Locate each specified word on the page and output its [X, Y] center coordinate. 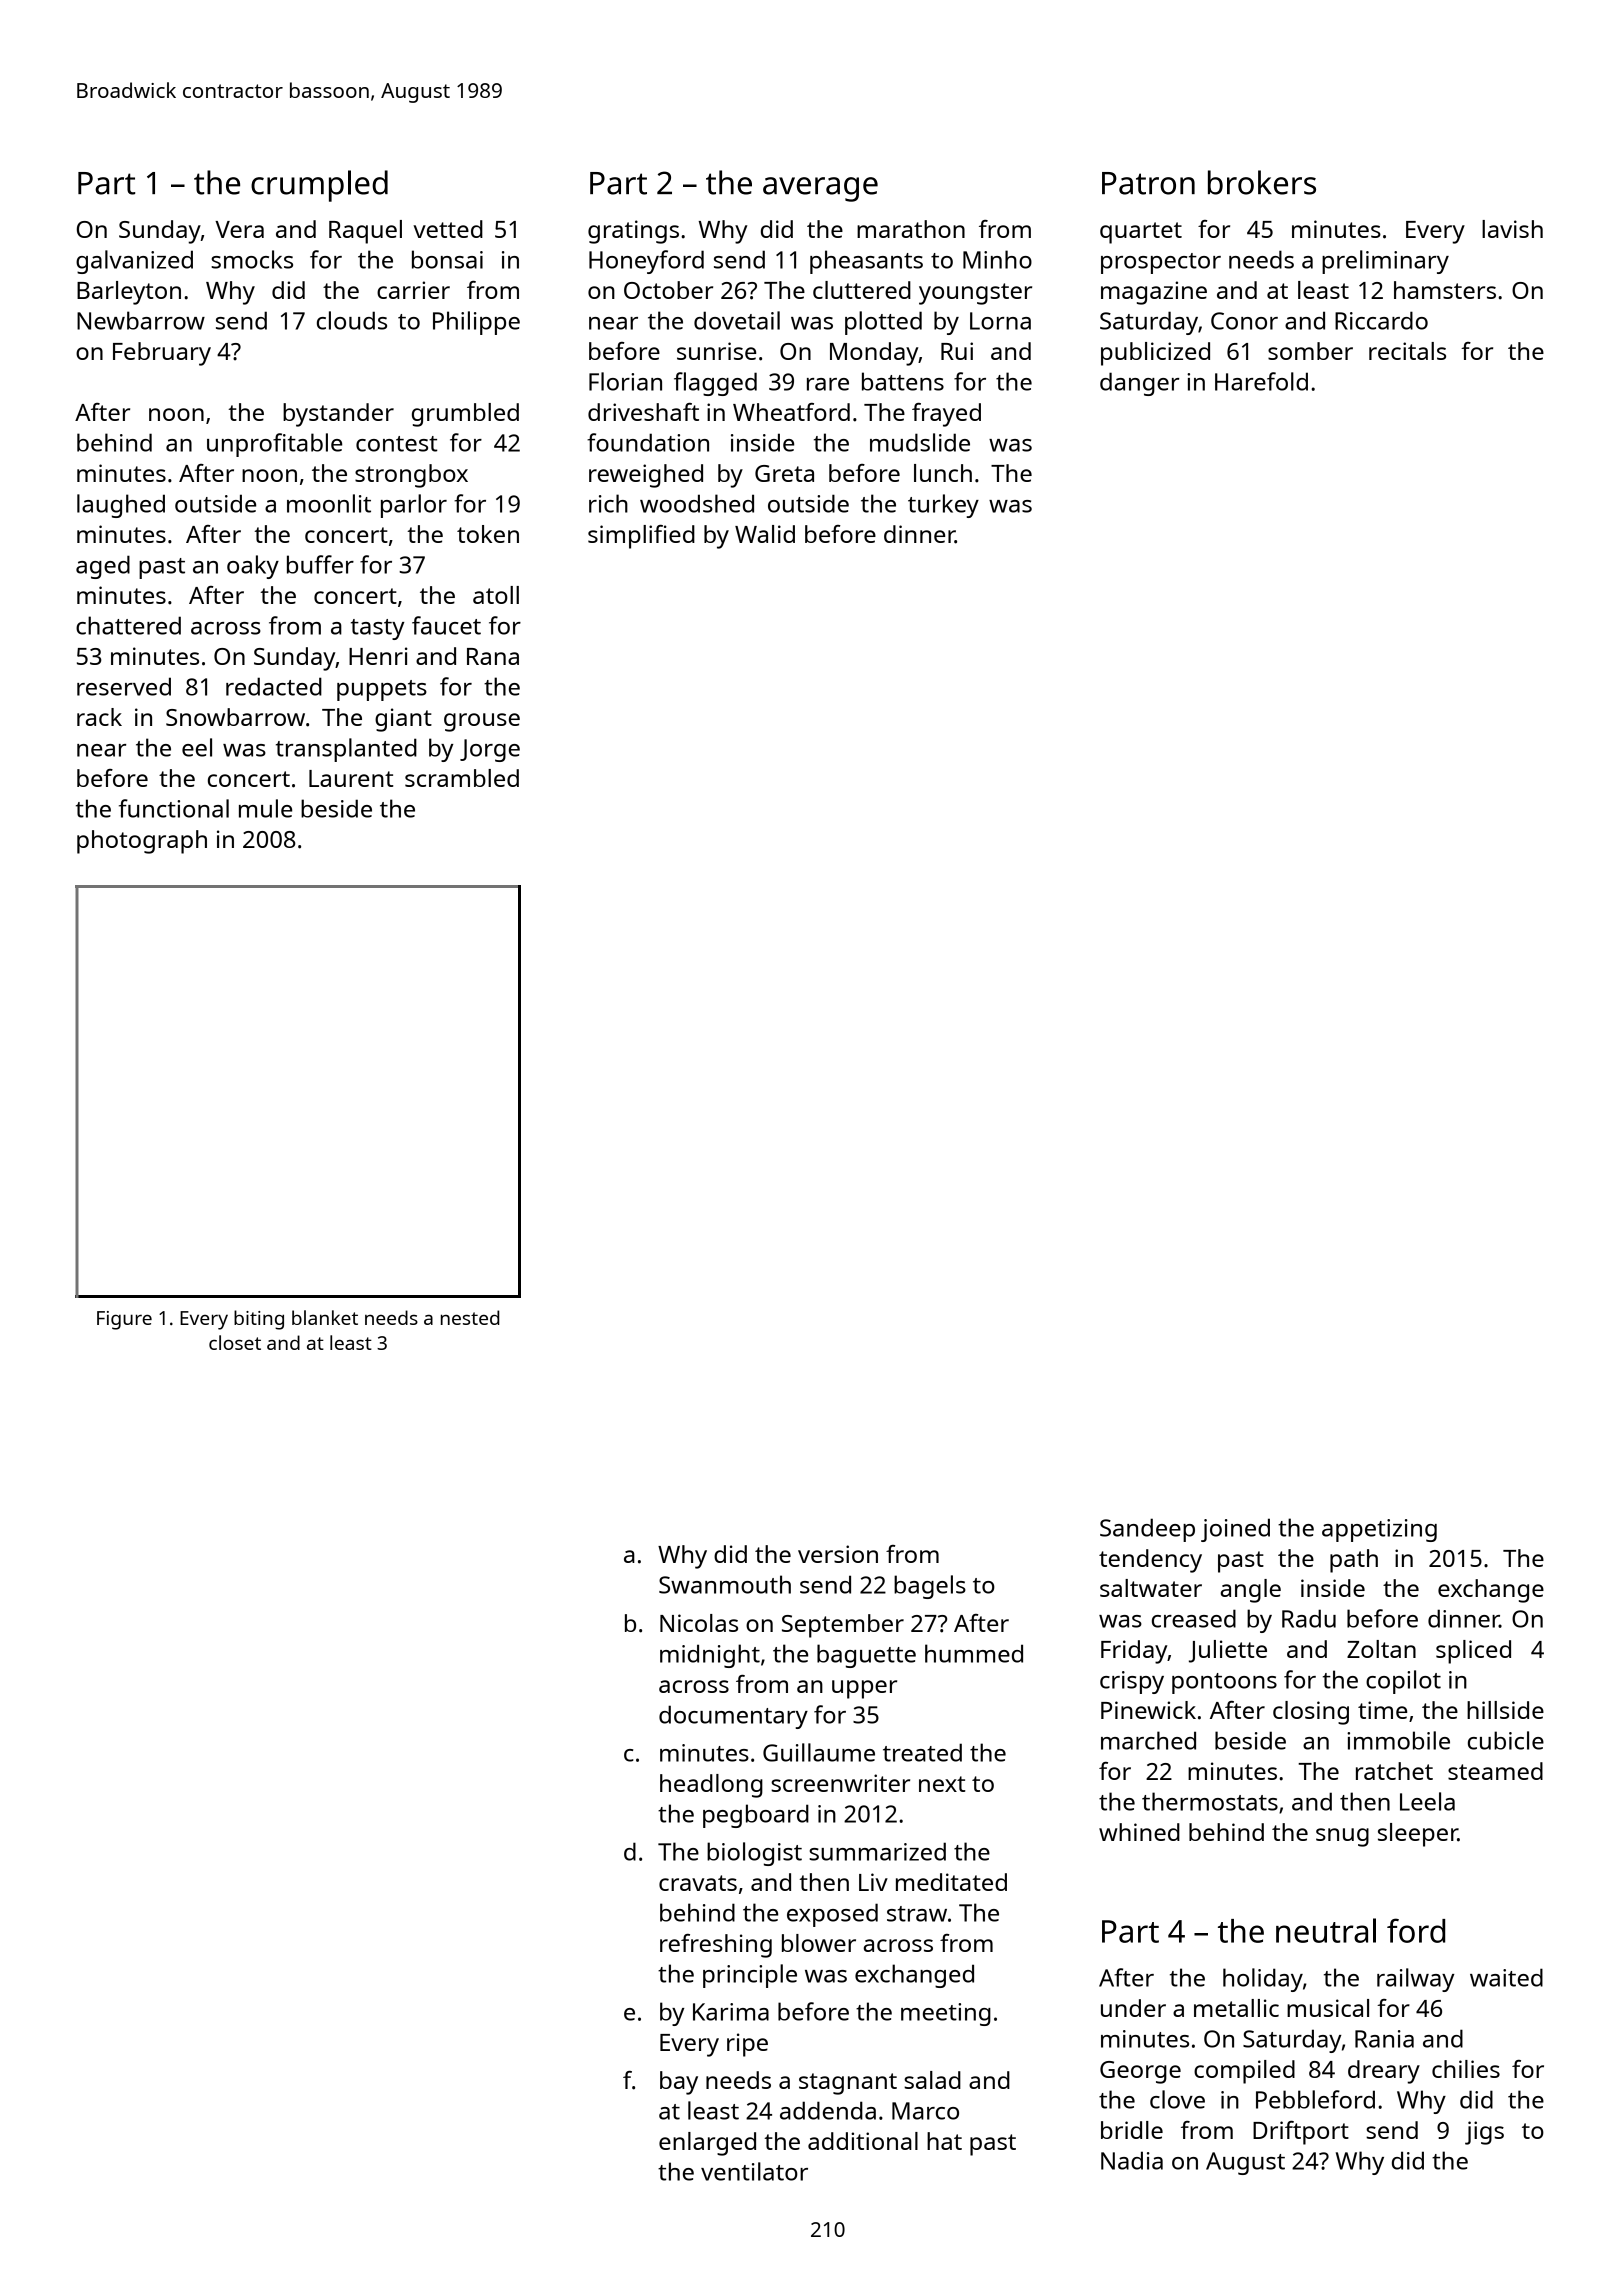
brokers [1262, 182]
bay [679, 2083]
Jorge [490, 750]
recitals [1407, 351]
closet [235, 1342]
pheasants [866, 262]
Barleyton [129, 293]
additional [863, 2141]
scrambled [462, 778]
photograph [142, 842]
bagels [930, 1587]
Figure [124, 1320]
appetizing [1379, 1530]
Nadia [1132, 2160]
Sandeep [1147, 1530]
